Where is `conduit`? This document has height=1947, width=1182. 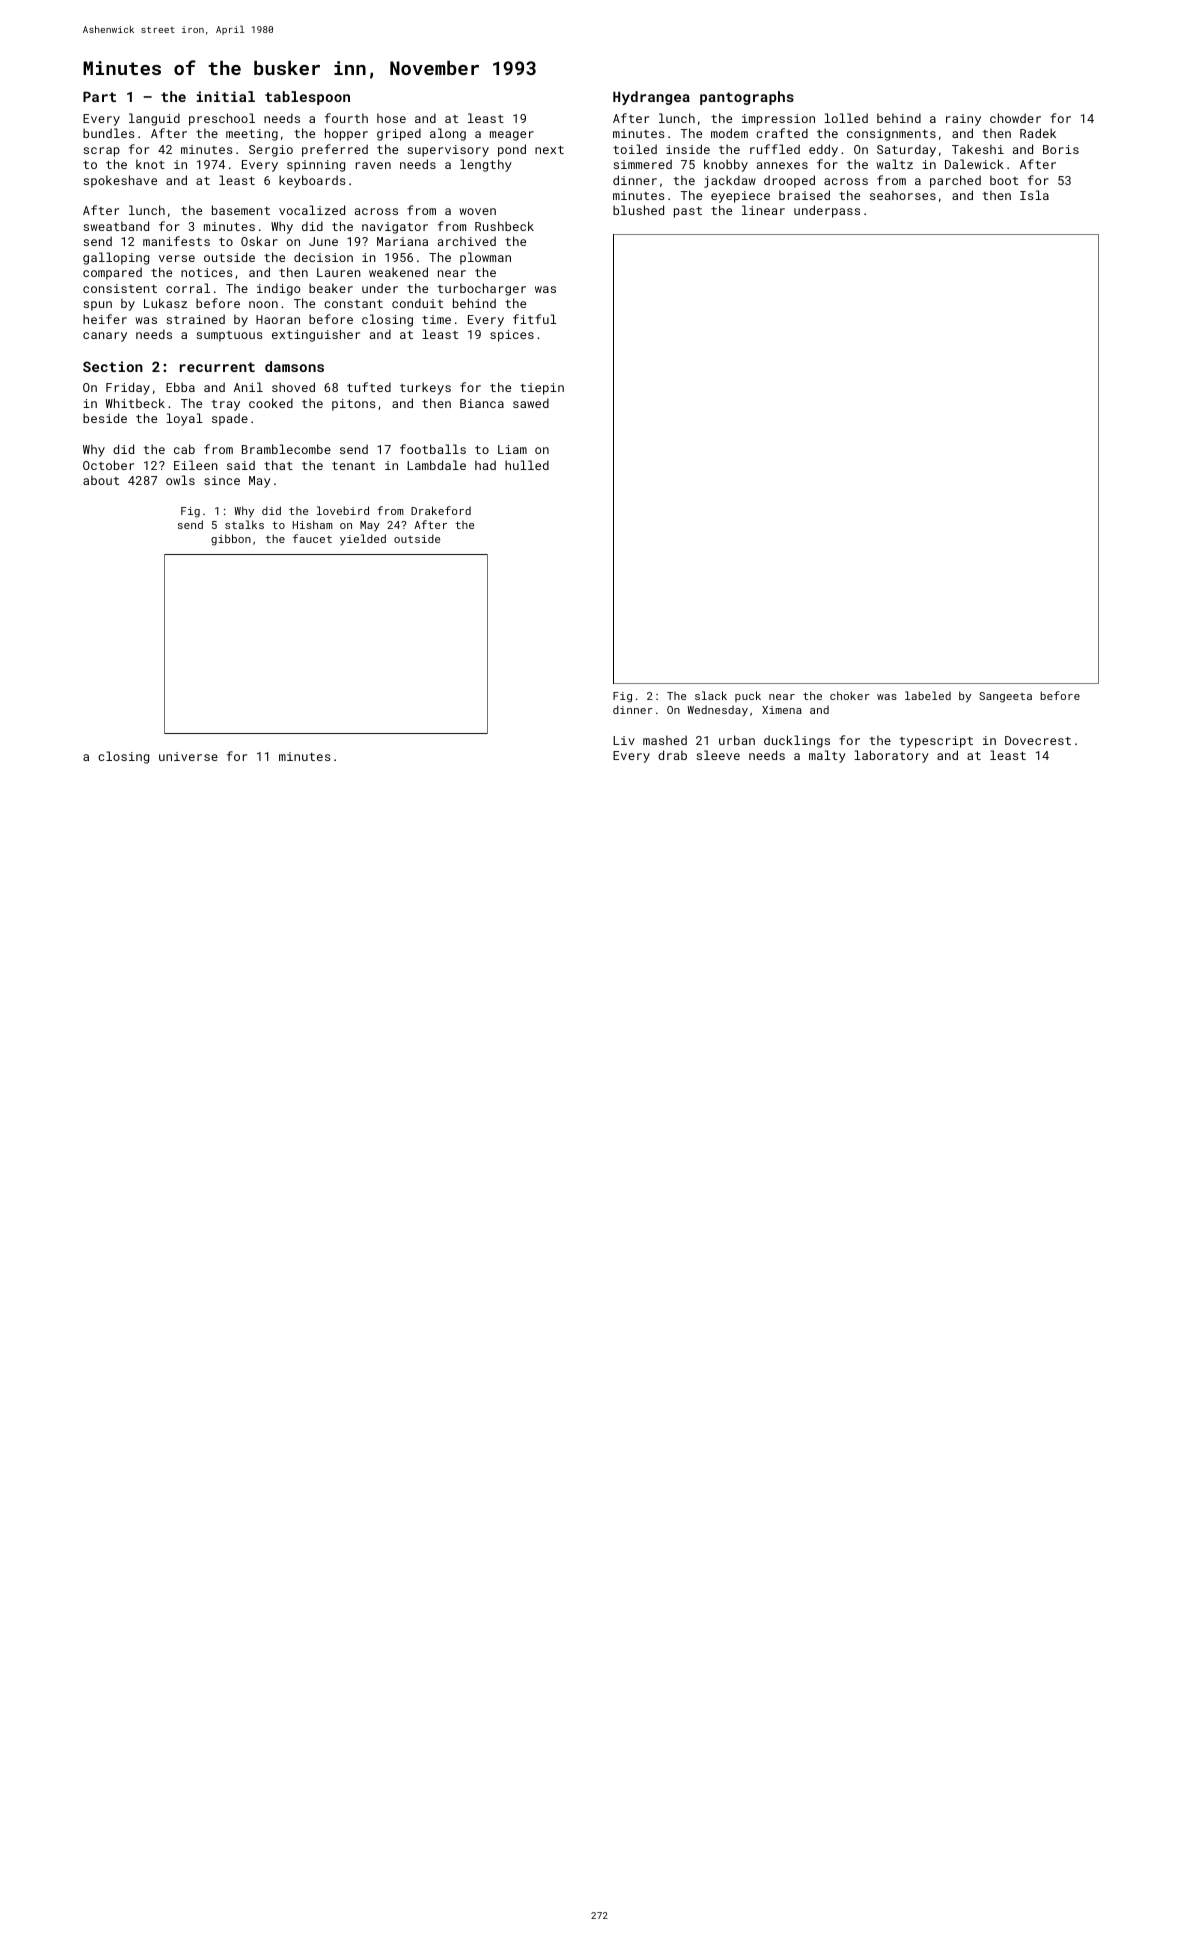 conduit is located at coordinates (417, 303).
